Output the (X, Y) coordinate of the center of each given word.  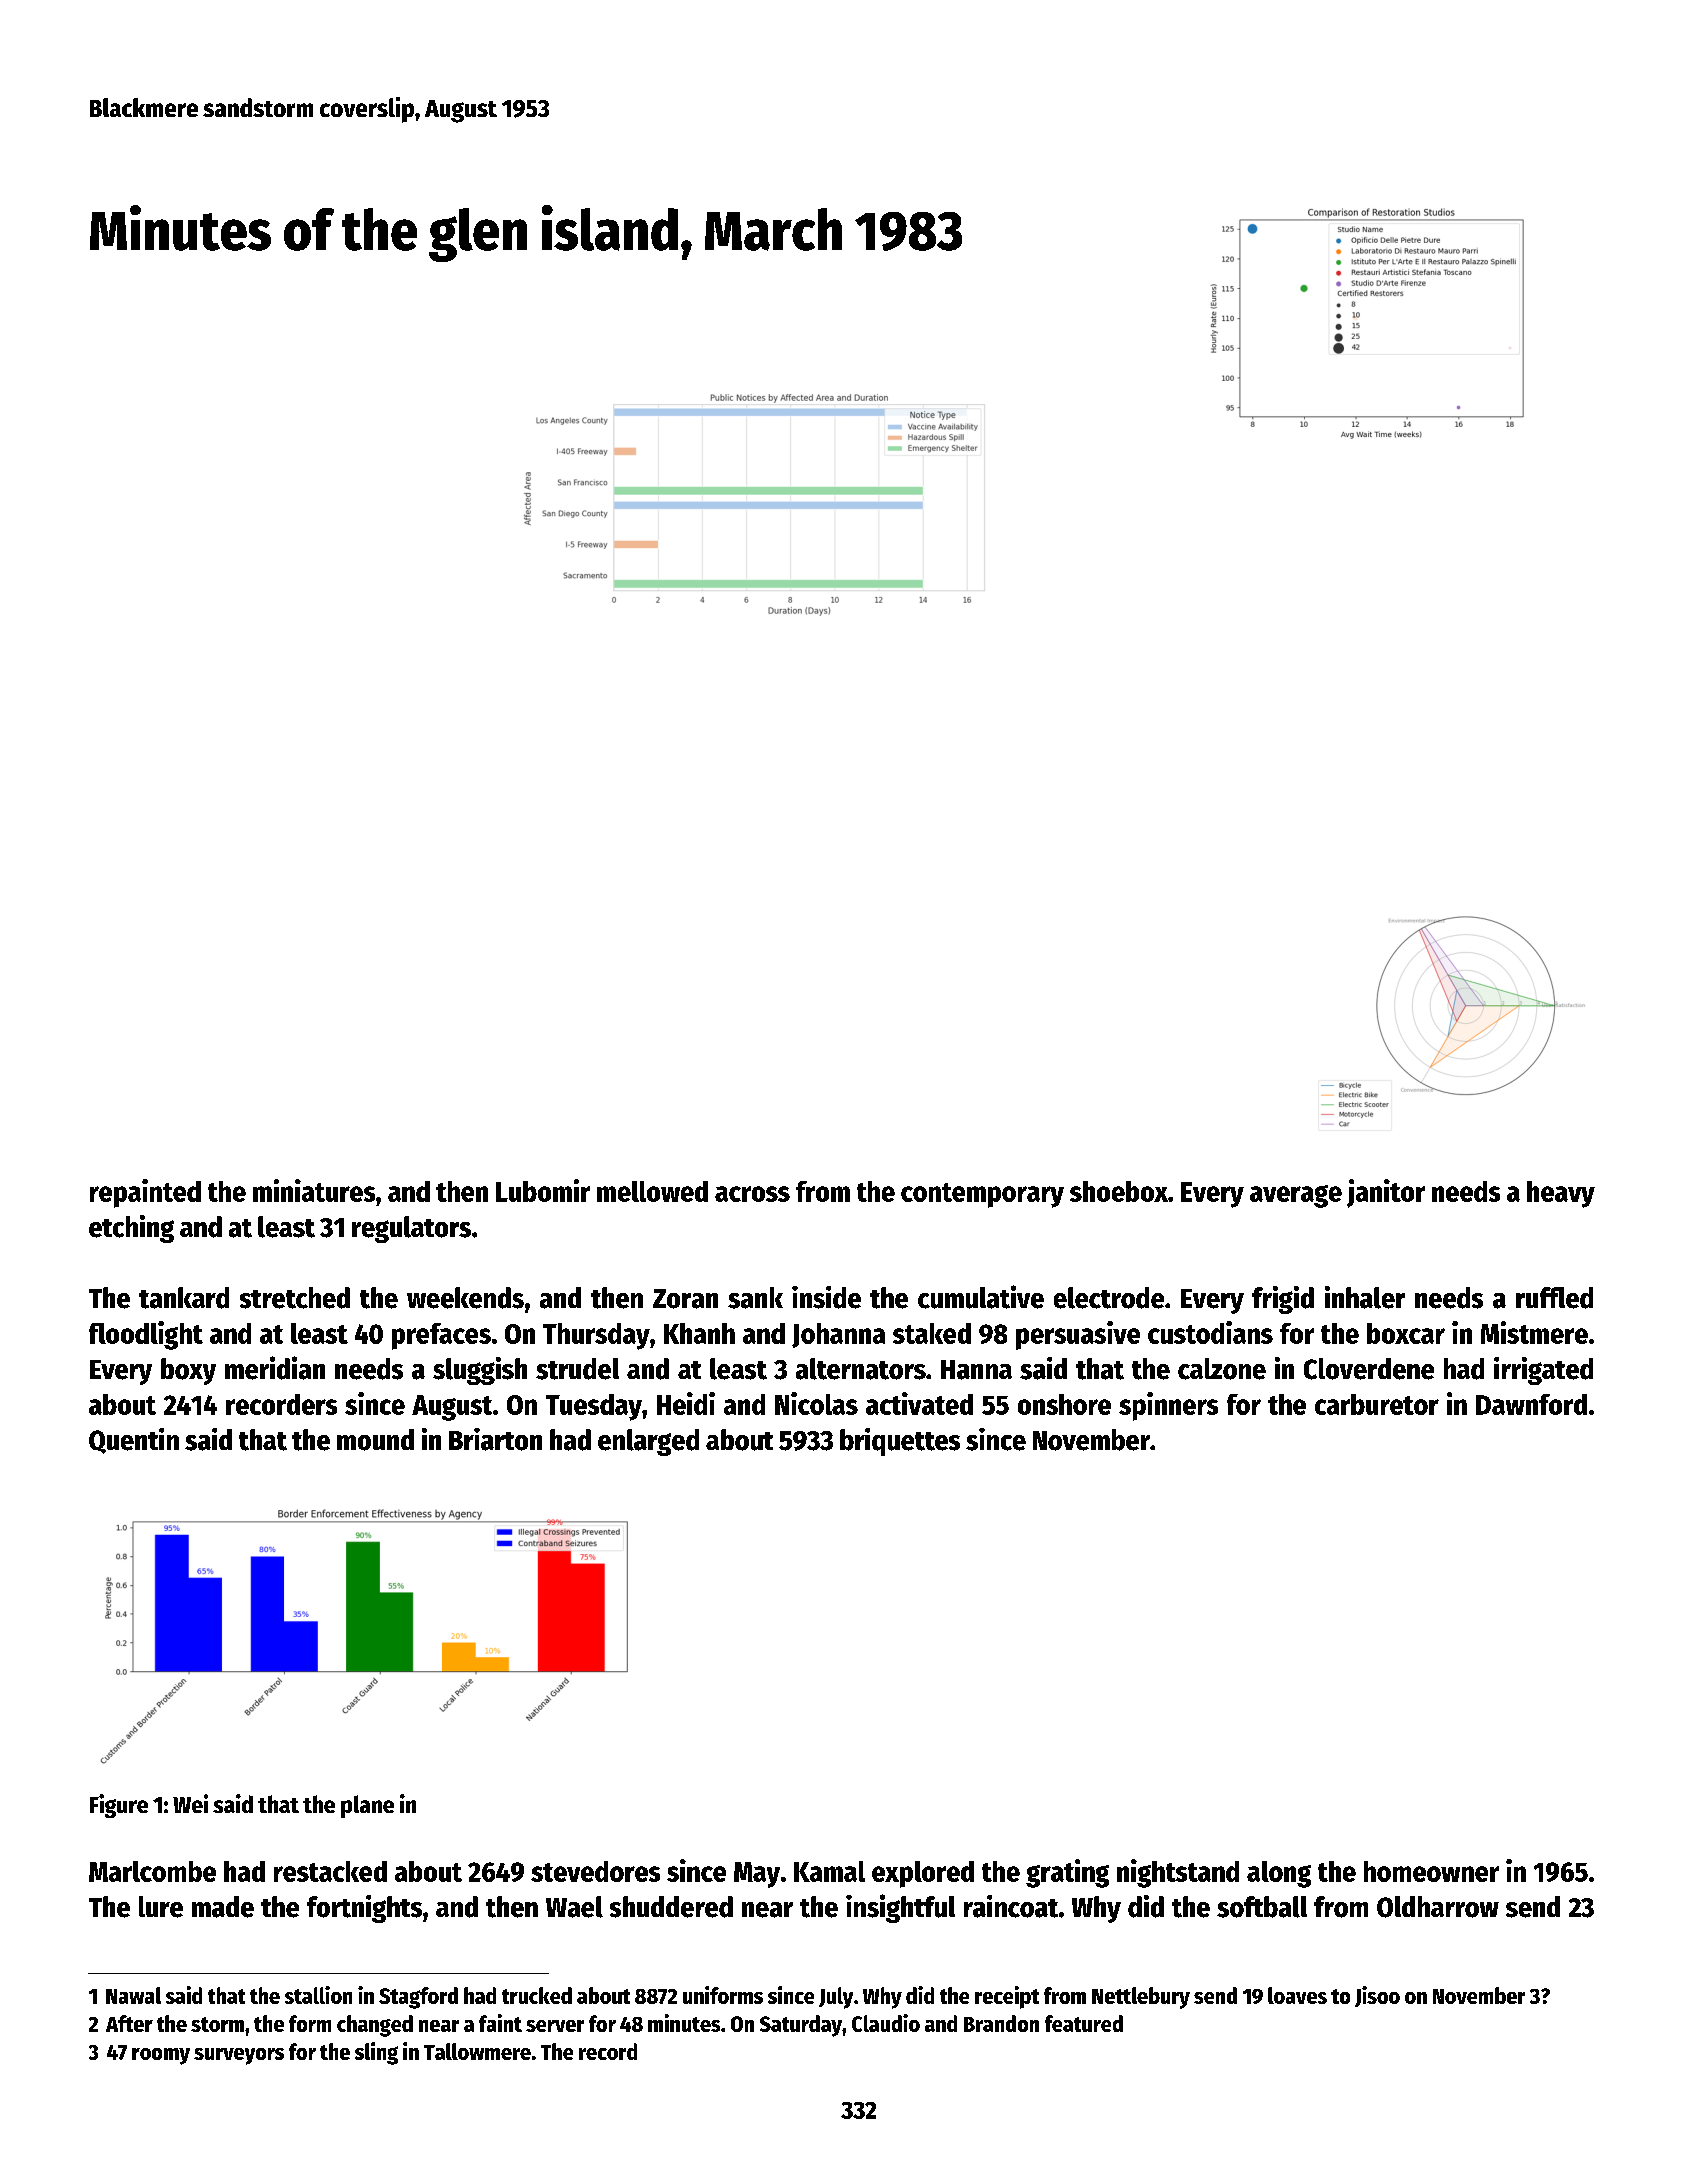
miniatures (314, 1190)
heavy (1561, 1194)
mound (375, 1440)
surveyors (239, 2056)
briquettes (900, 1442)
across (752, 1194)
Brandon (1001, 2023)
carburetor (1377, 1404)
